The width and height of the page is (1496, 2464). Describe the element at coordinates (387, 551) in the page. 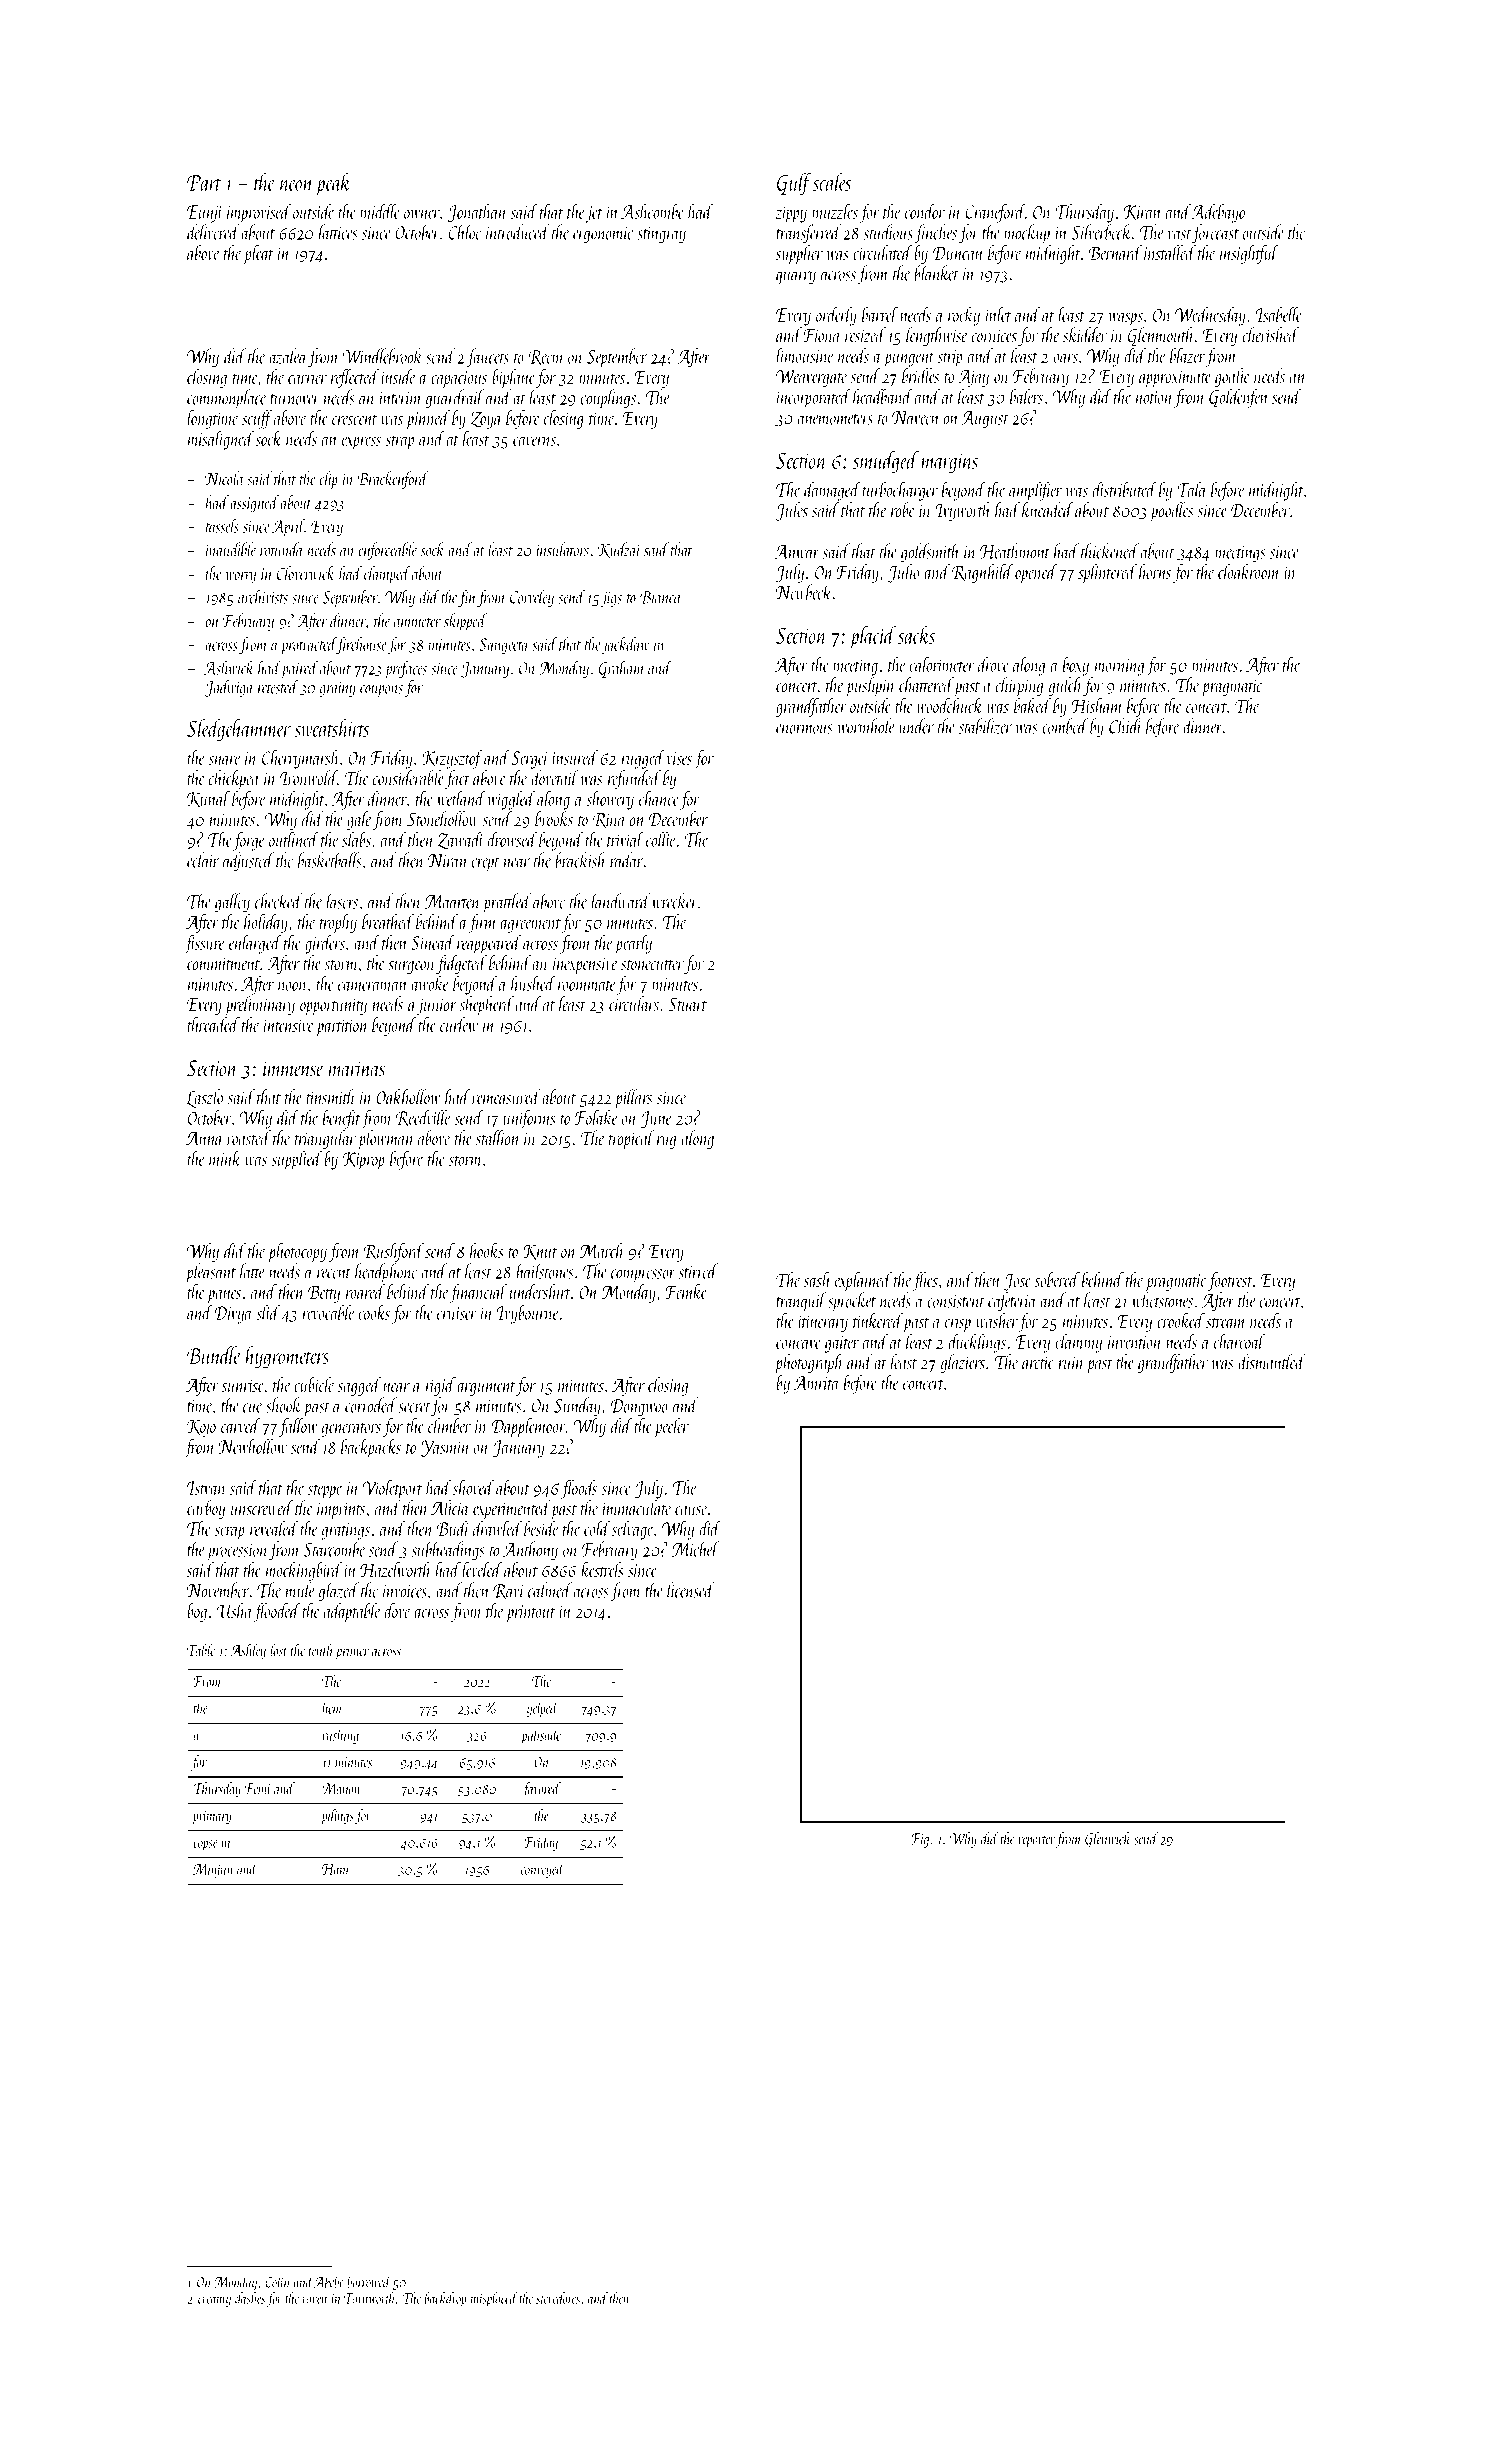

I see `enforceable` at that location.
